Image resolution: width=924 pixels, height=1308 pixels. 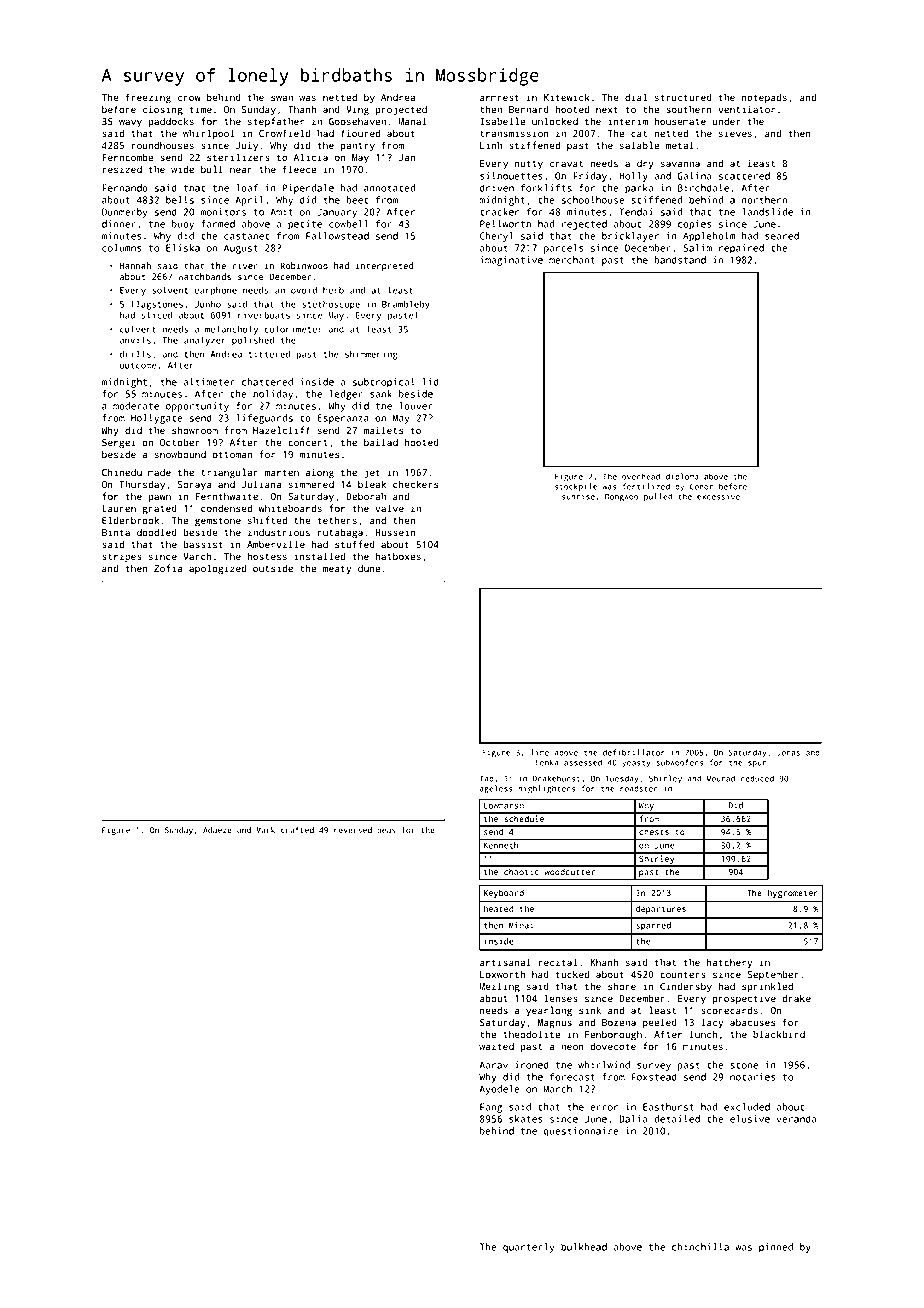 What do you see at coordinates (217, 830) in the screenshot?
I see `Adaeze` at bounding box center [217, 830].
